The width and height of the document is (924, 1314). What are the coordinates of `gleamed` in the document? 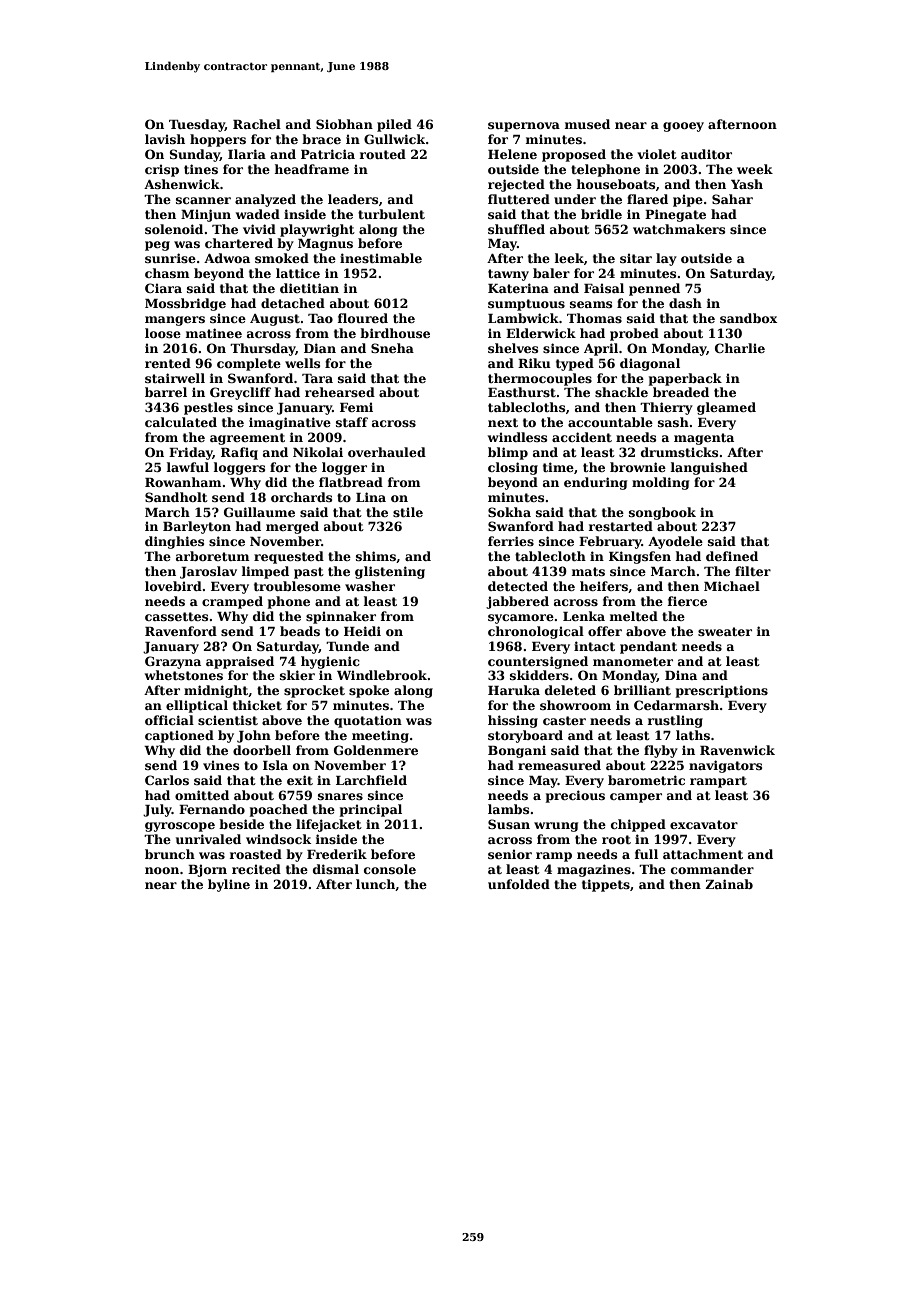 It's located at (726, 408).
